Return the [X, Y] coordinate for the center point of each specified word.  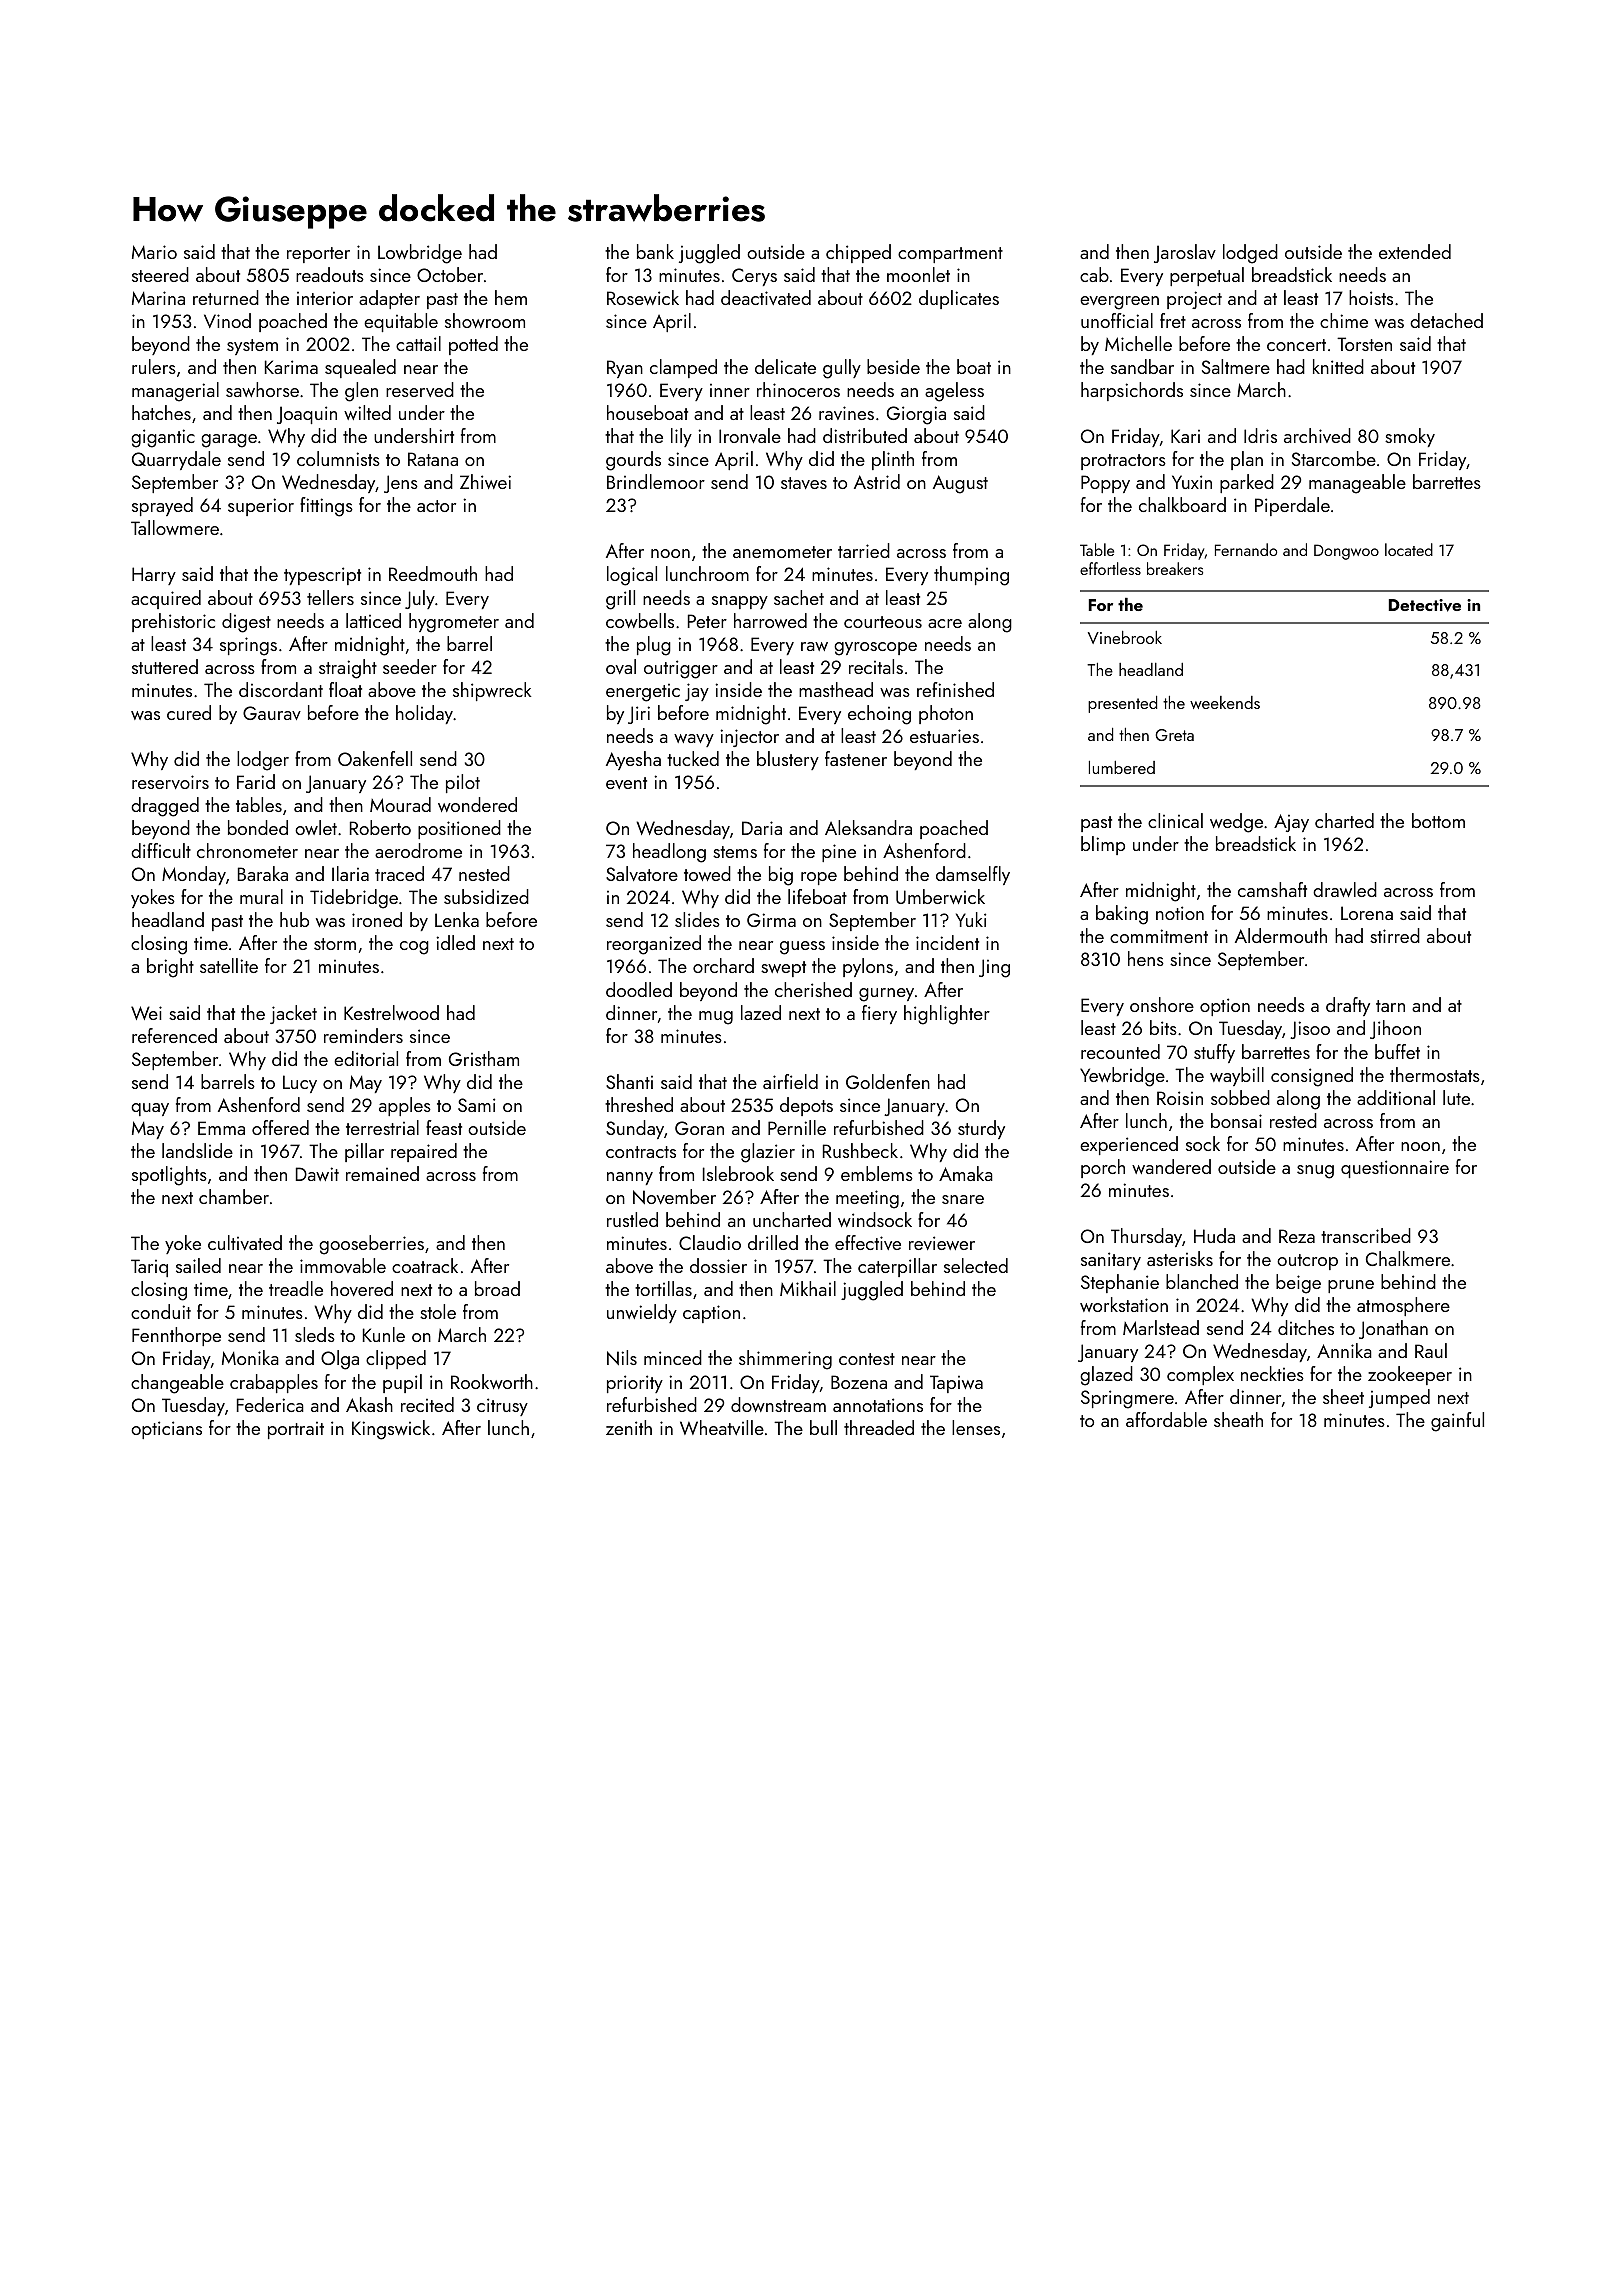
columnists [338, 458]
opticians [166, 1430]
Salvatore [642, 873]
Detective [1425, 605]
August [960, 484]
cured [189, 712]
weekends [1225, 702]
